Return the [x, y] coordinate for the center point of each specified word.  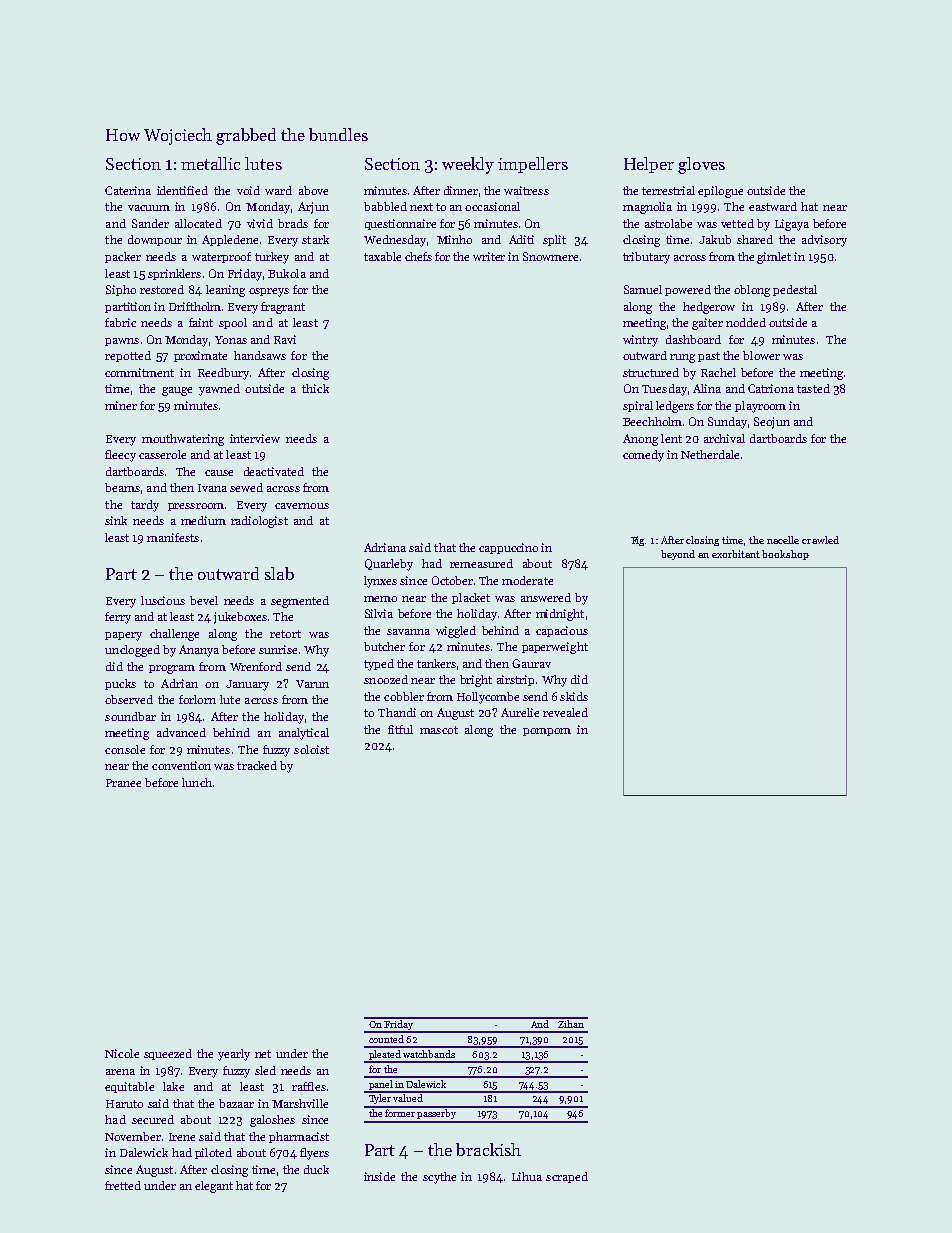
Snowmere [550, 256]
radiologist [259, 522]
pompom [547, 732]
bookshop [785, 555]
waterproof [221, 257]
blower [761, 355]
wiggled [456, 632]
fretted [123, 1185]
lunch [197, 782]
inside [379, 1176]
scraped [567, 1177]
